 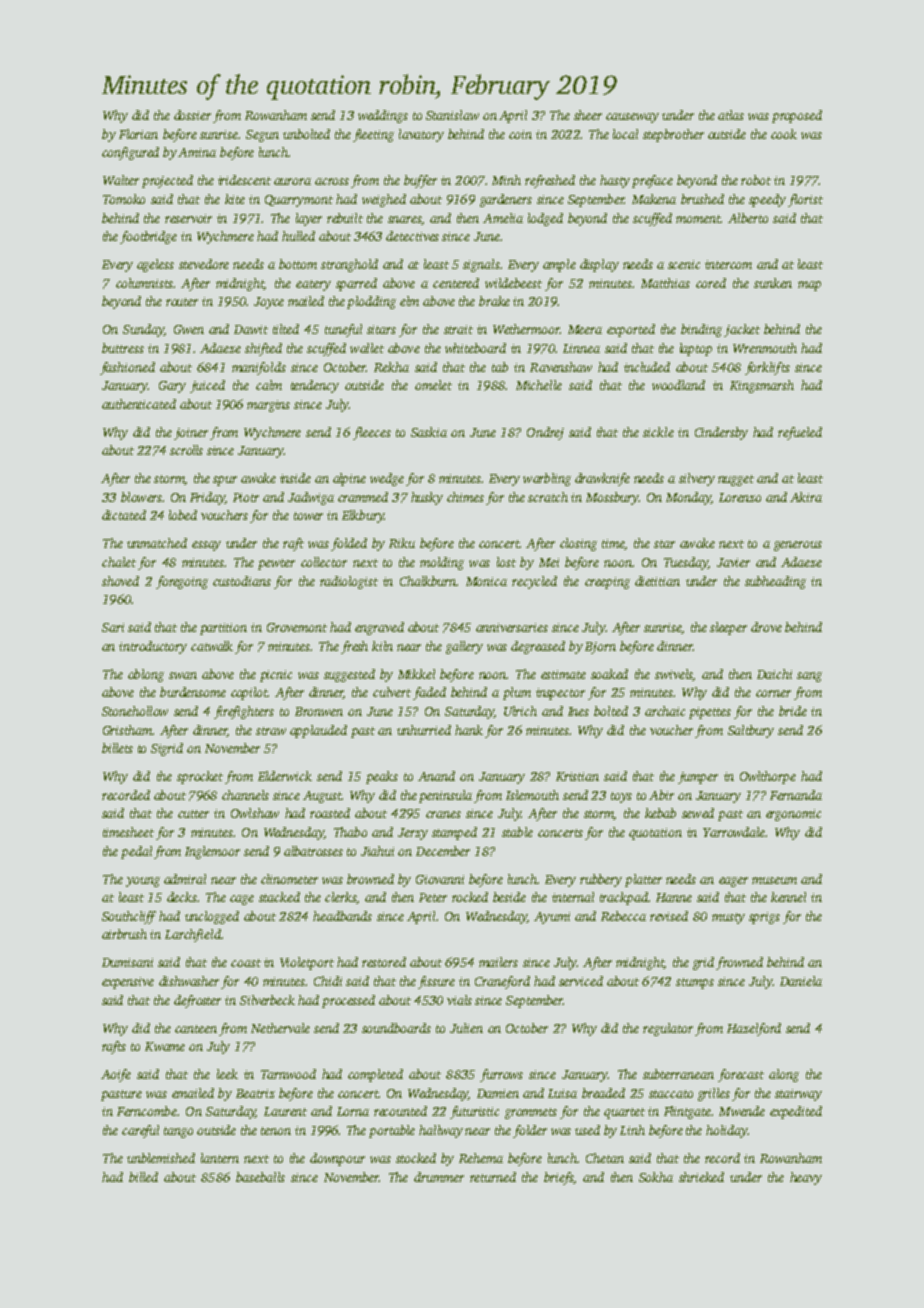 I want to click on strait, so click(x=458, y=329).
